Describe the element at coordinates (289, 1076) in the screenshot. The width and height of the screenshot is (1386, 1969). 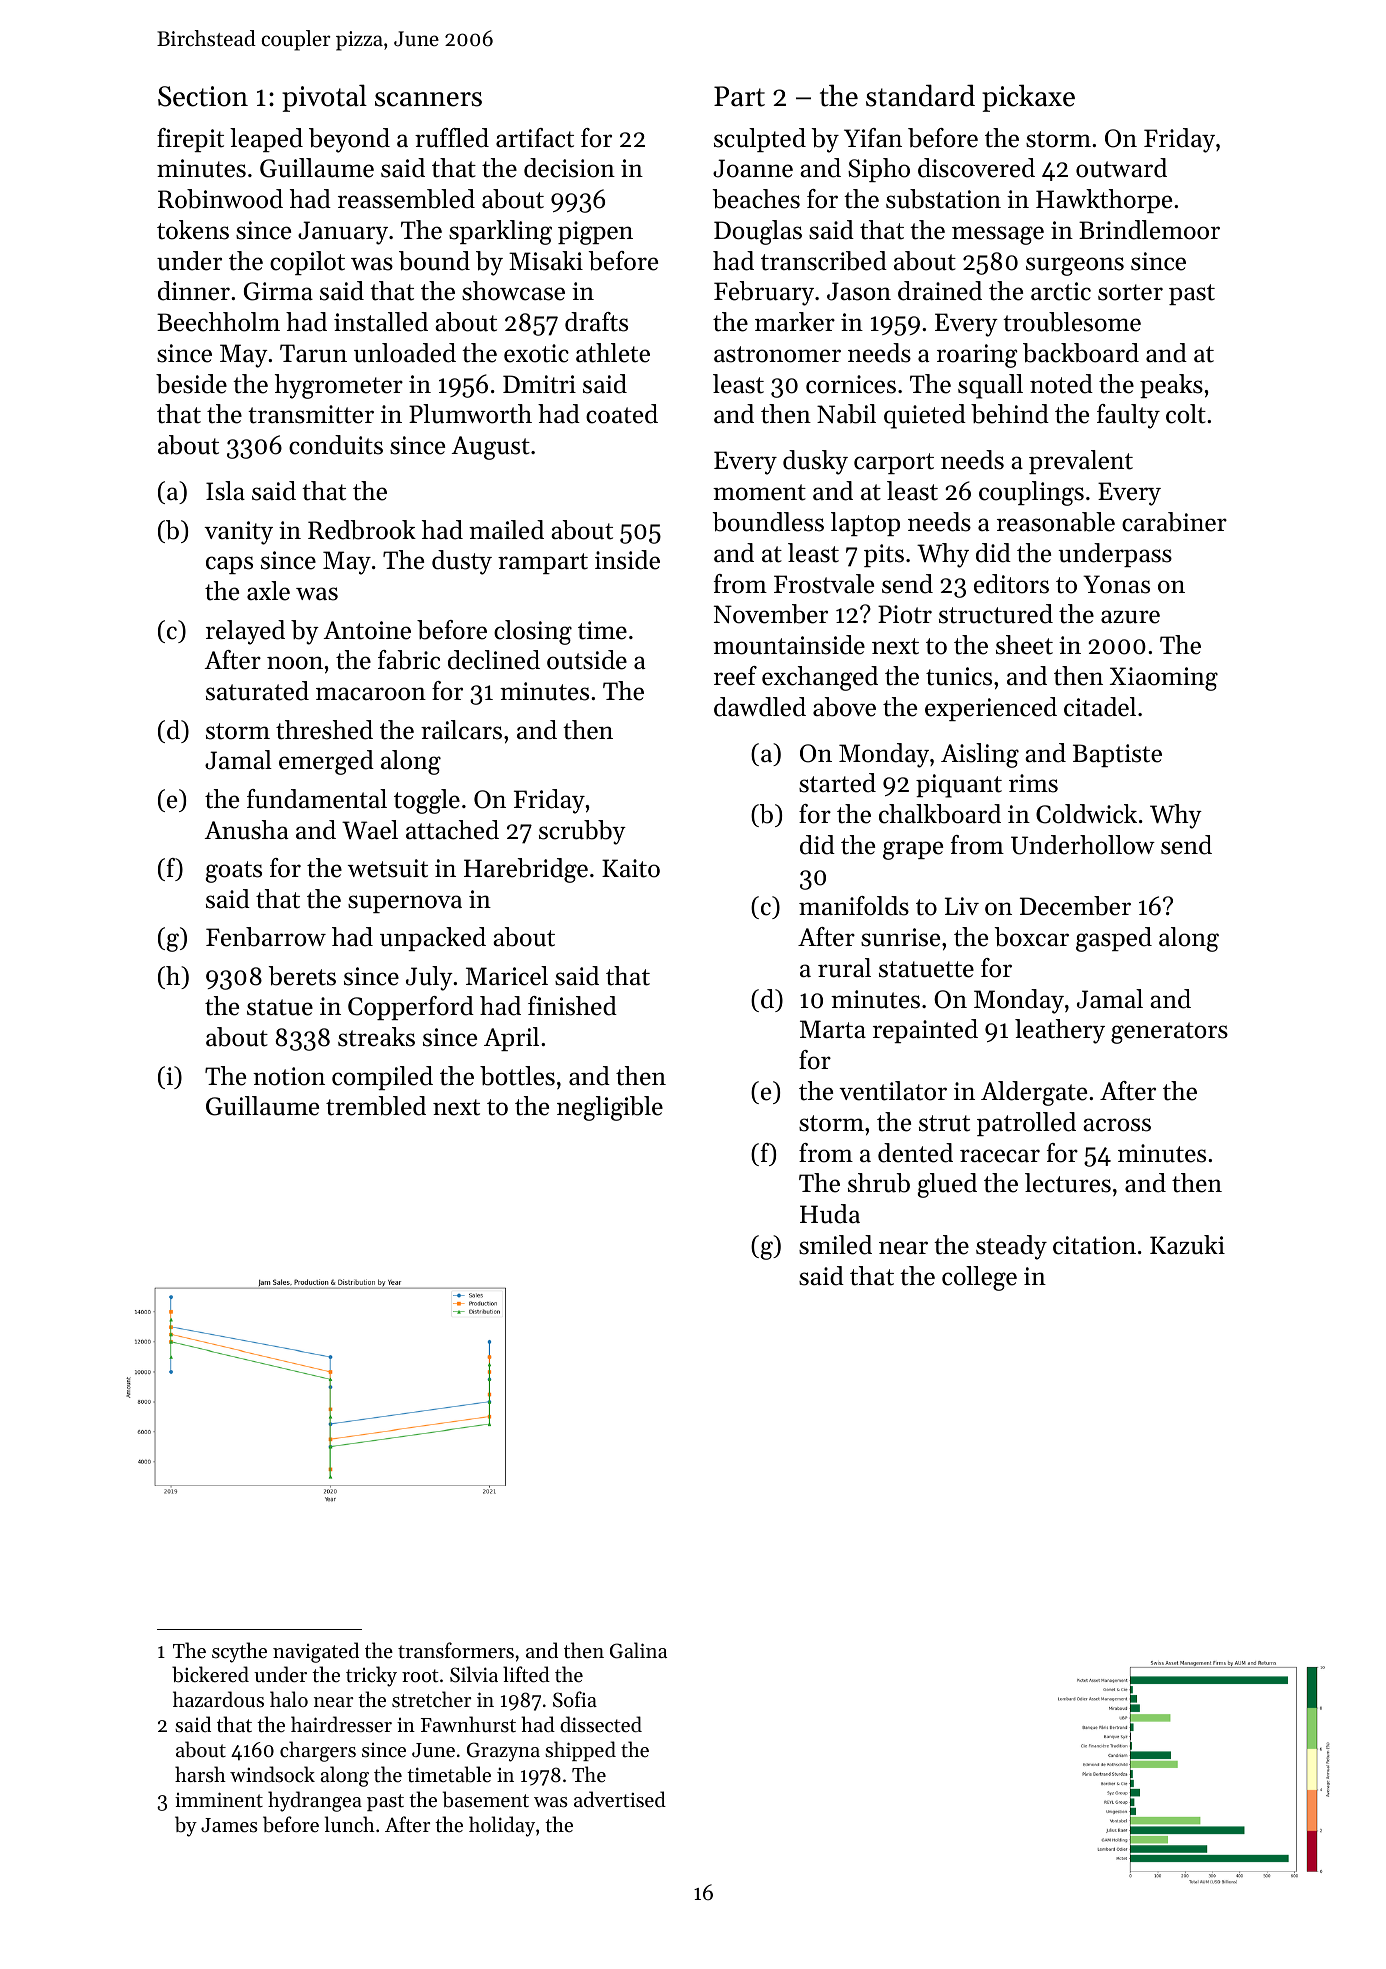
I see `notion` at that location.
